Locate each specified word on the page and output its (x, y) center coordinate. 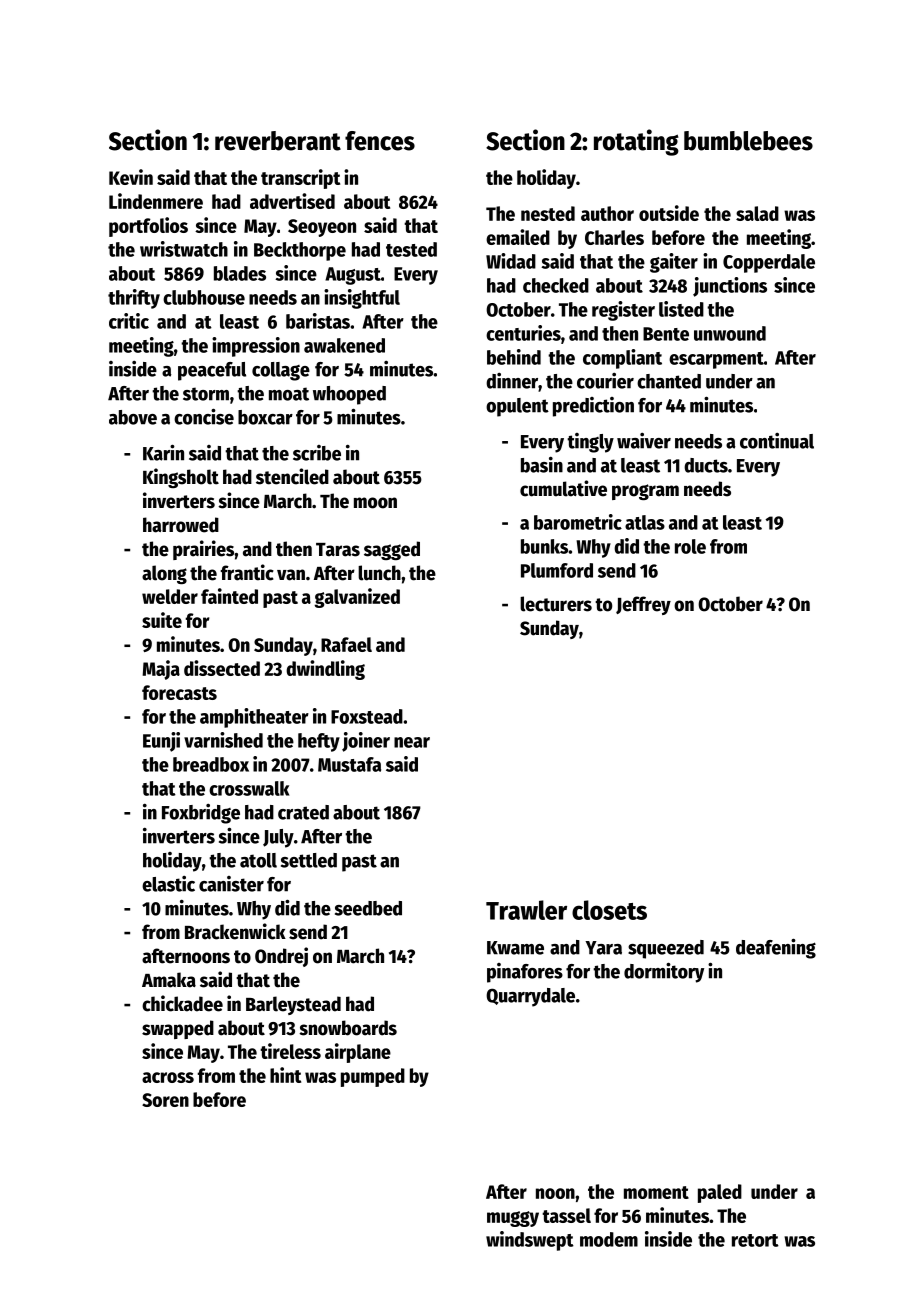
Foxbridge (201, 814)
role (690, 546)
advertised (292, 201)
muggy (513, 1219)
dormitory (664, 972)
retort (755, 1240)
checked (556, 285)
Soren (165, 1100)
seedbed (368, 908)
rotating (636, 142)
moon (375, 503)
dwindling (325, 670)
